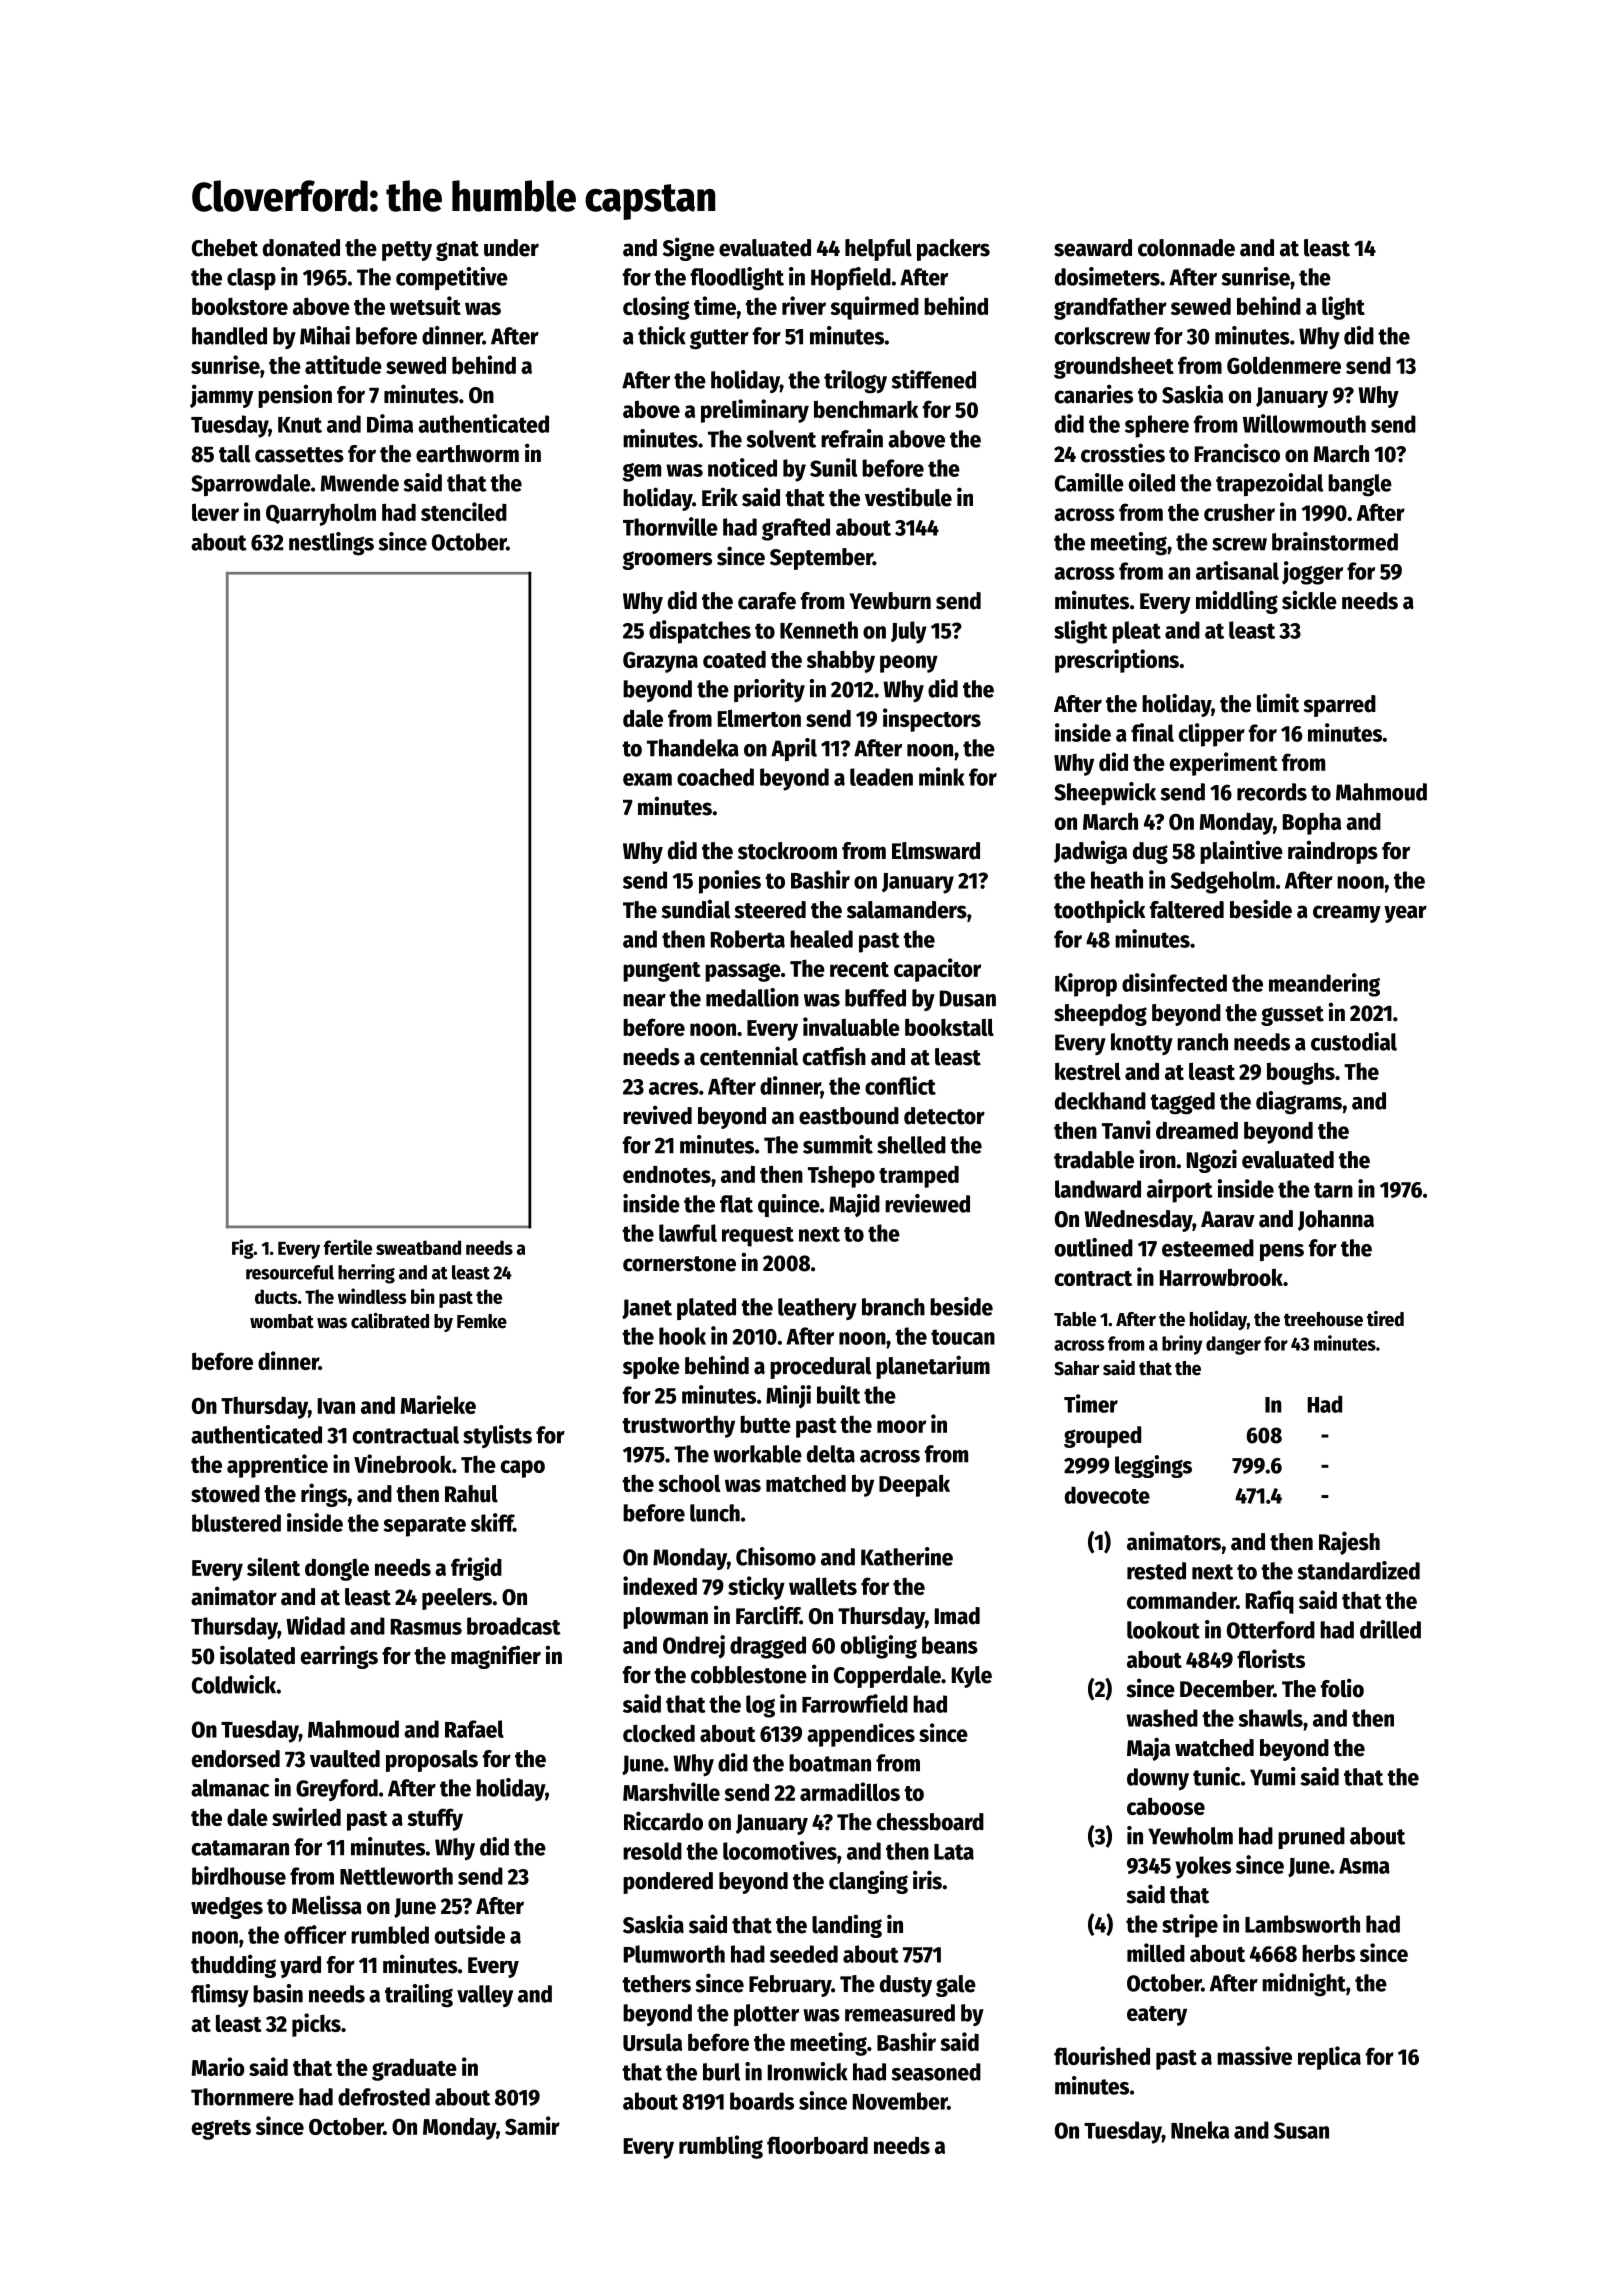 This page has height=2292, width=1620. I want to click on outlined, so click(1094, 1247).
